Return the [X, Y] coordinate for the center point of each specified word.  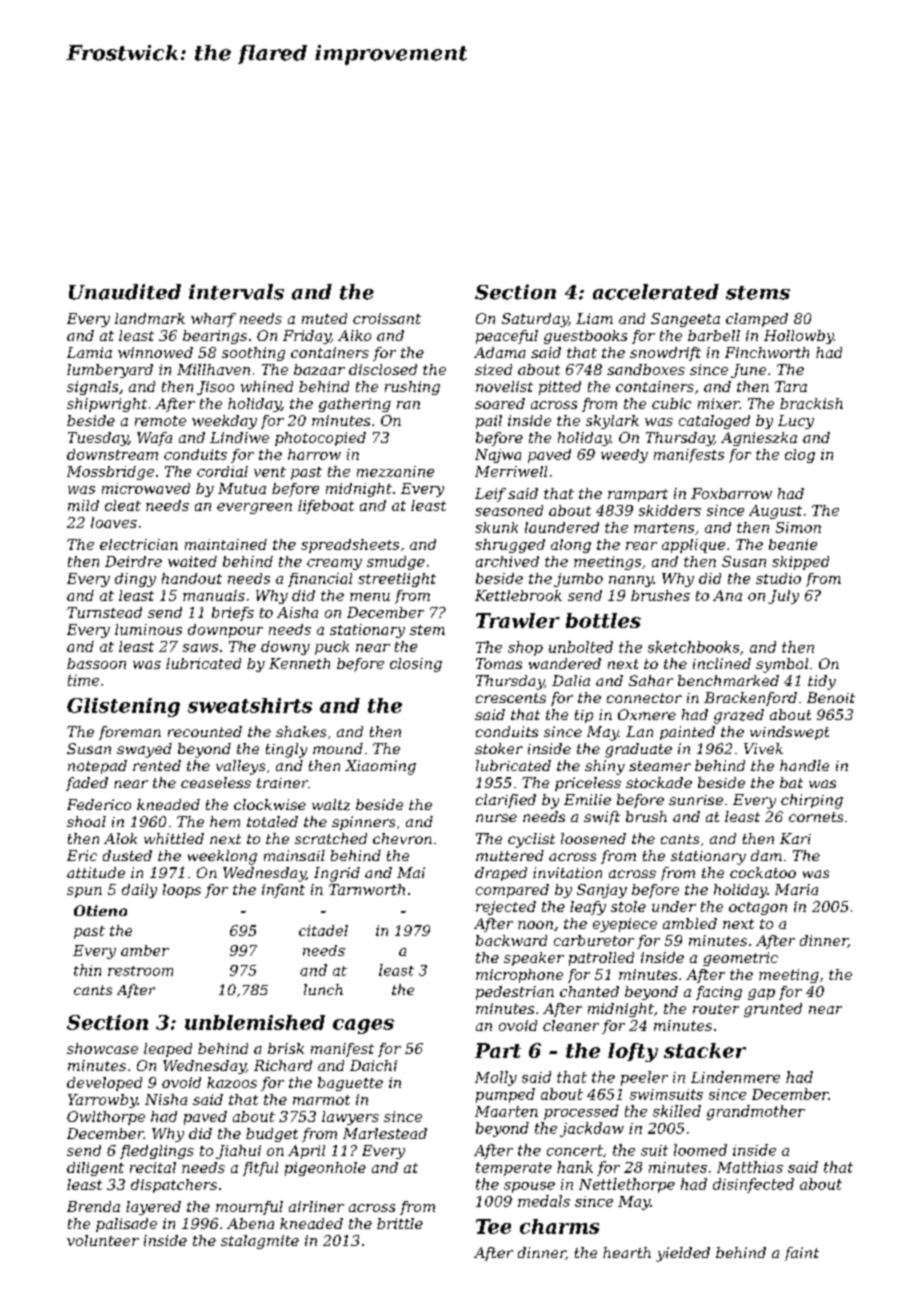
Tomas [499, 663]
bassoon [96, 663]
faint [802, 1254]
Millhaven [213, 369]
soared [500, 403]
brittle [400, 1223]
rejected [506, 908]
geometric [740, 959]
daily [139, 891]
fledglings [157, 1152]
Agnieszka [759, 439]
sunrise [696, 800]
